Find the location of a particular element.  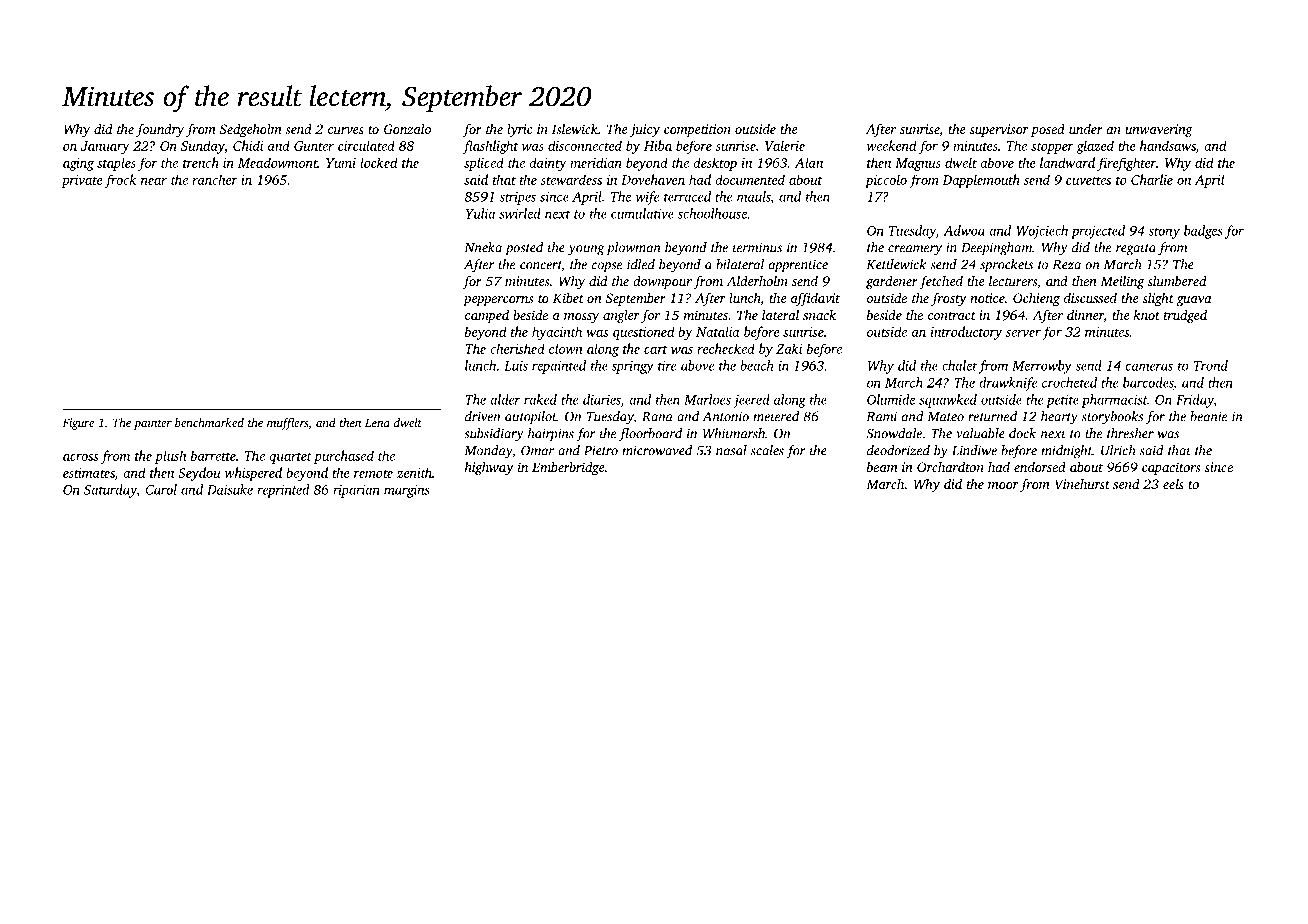

under is located at coordinates (1086, 129).
